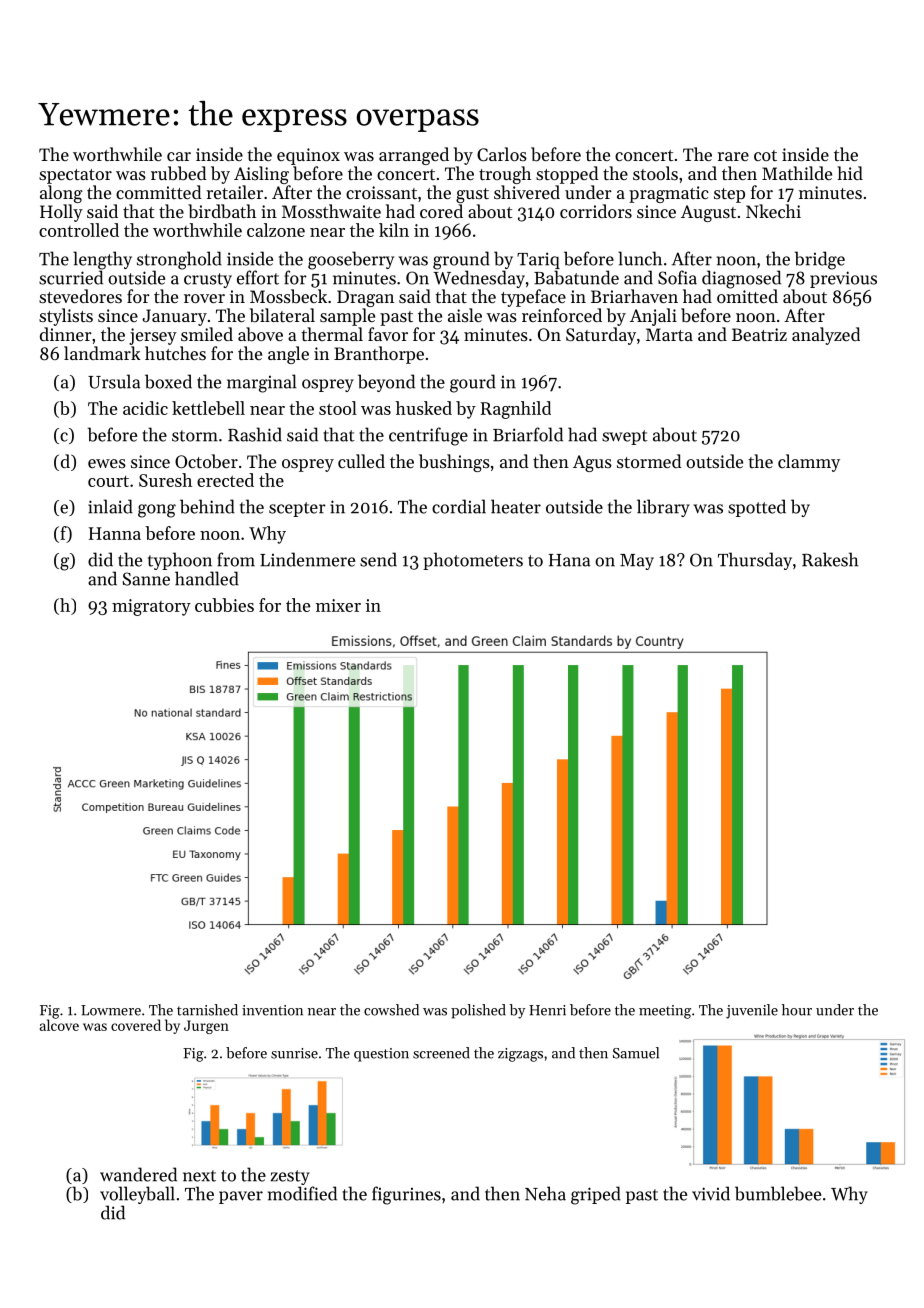 This document has width=924, height=1308. Describe the element at coordinates (224, 605) in the document. I see `cubbies` at that location.
